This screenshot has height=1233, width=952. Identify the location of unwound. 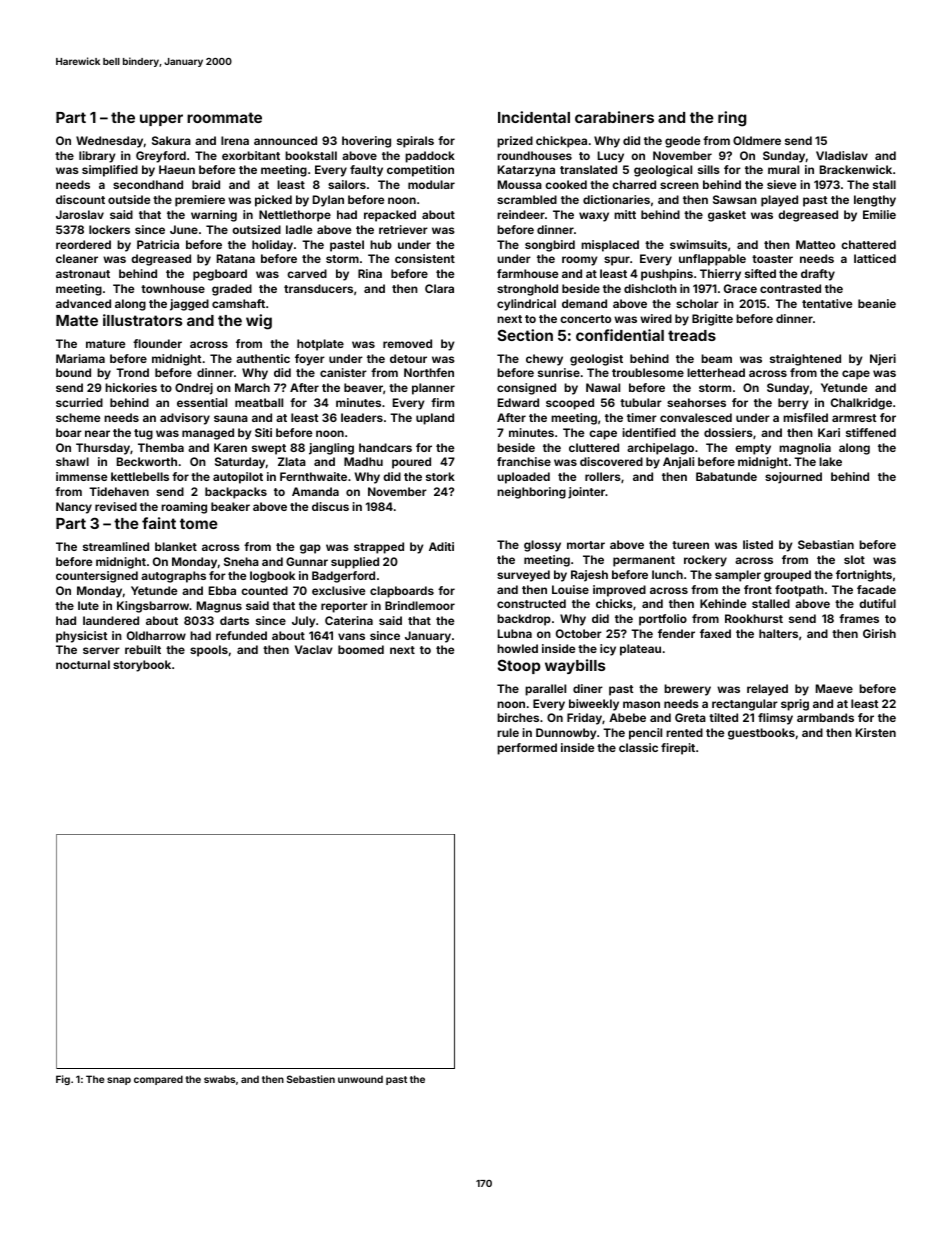
(360, 1079).
